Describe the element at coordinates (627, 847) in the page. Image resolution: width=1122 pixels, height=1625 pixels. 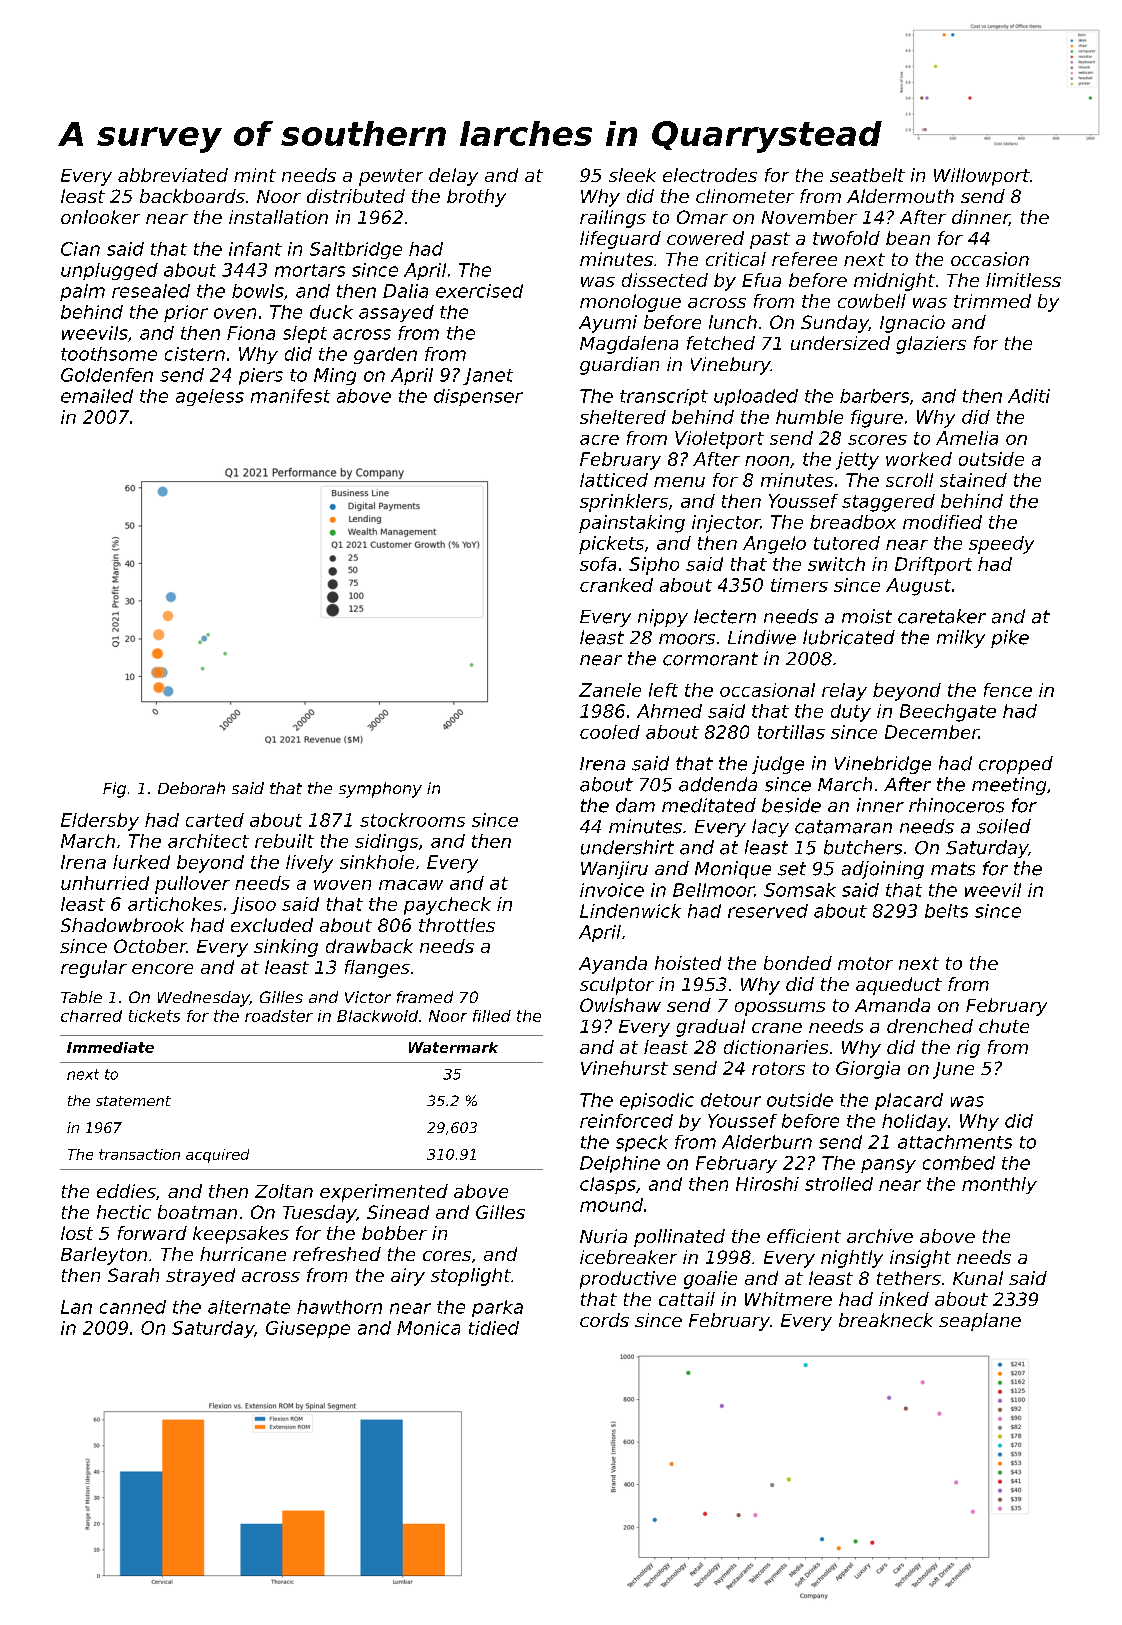
I see `undershirt` at that location.
